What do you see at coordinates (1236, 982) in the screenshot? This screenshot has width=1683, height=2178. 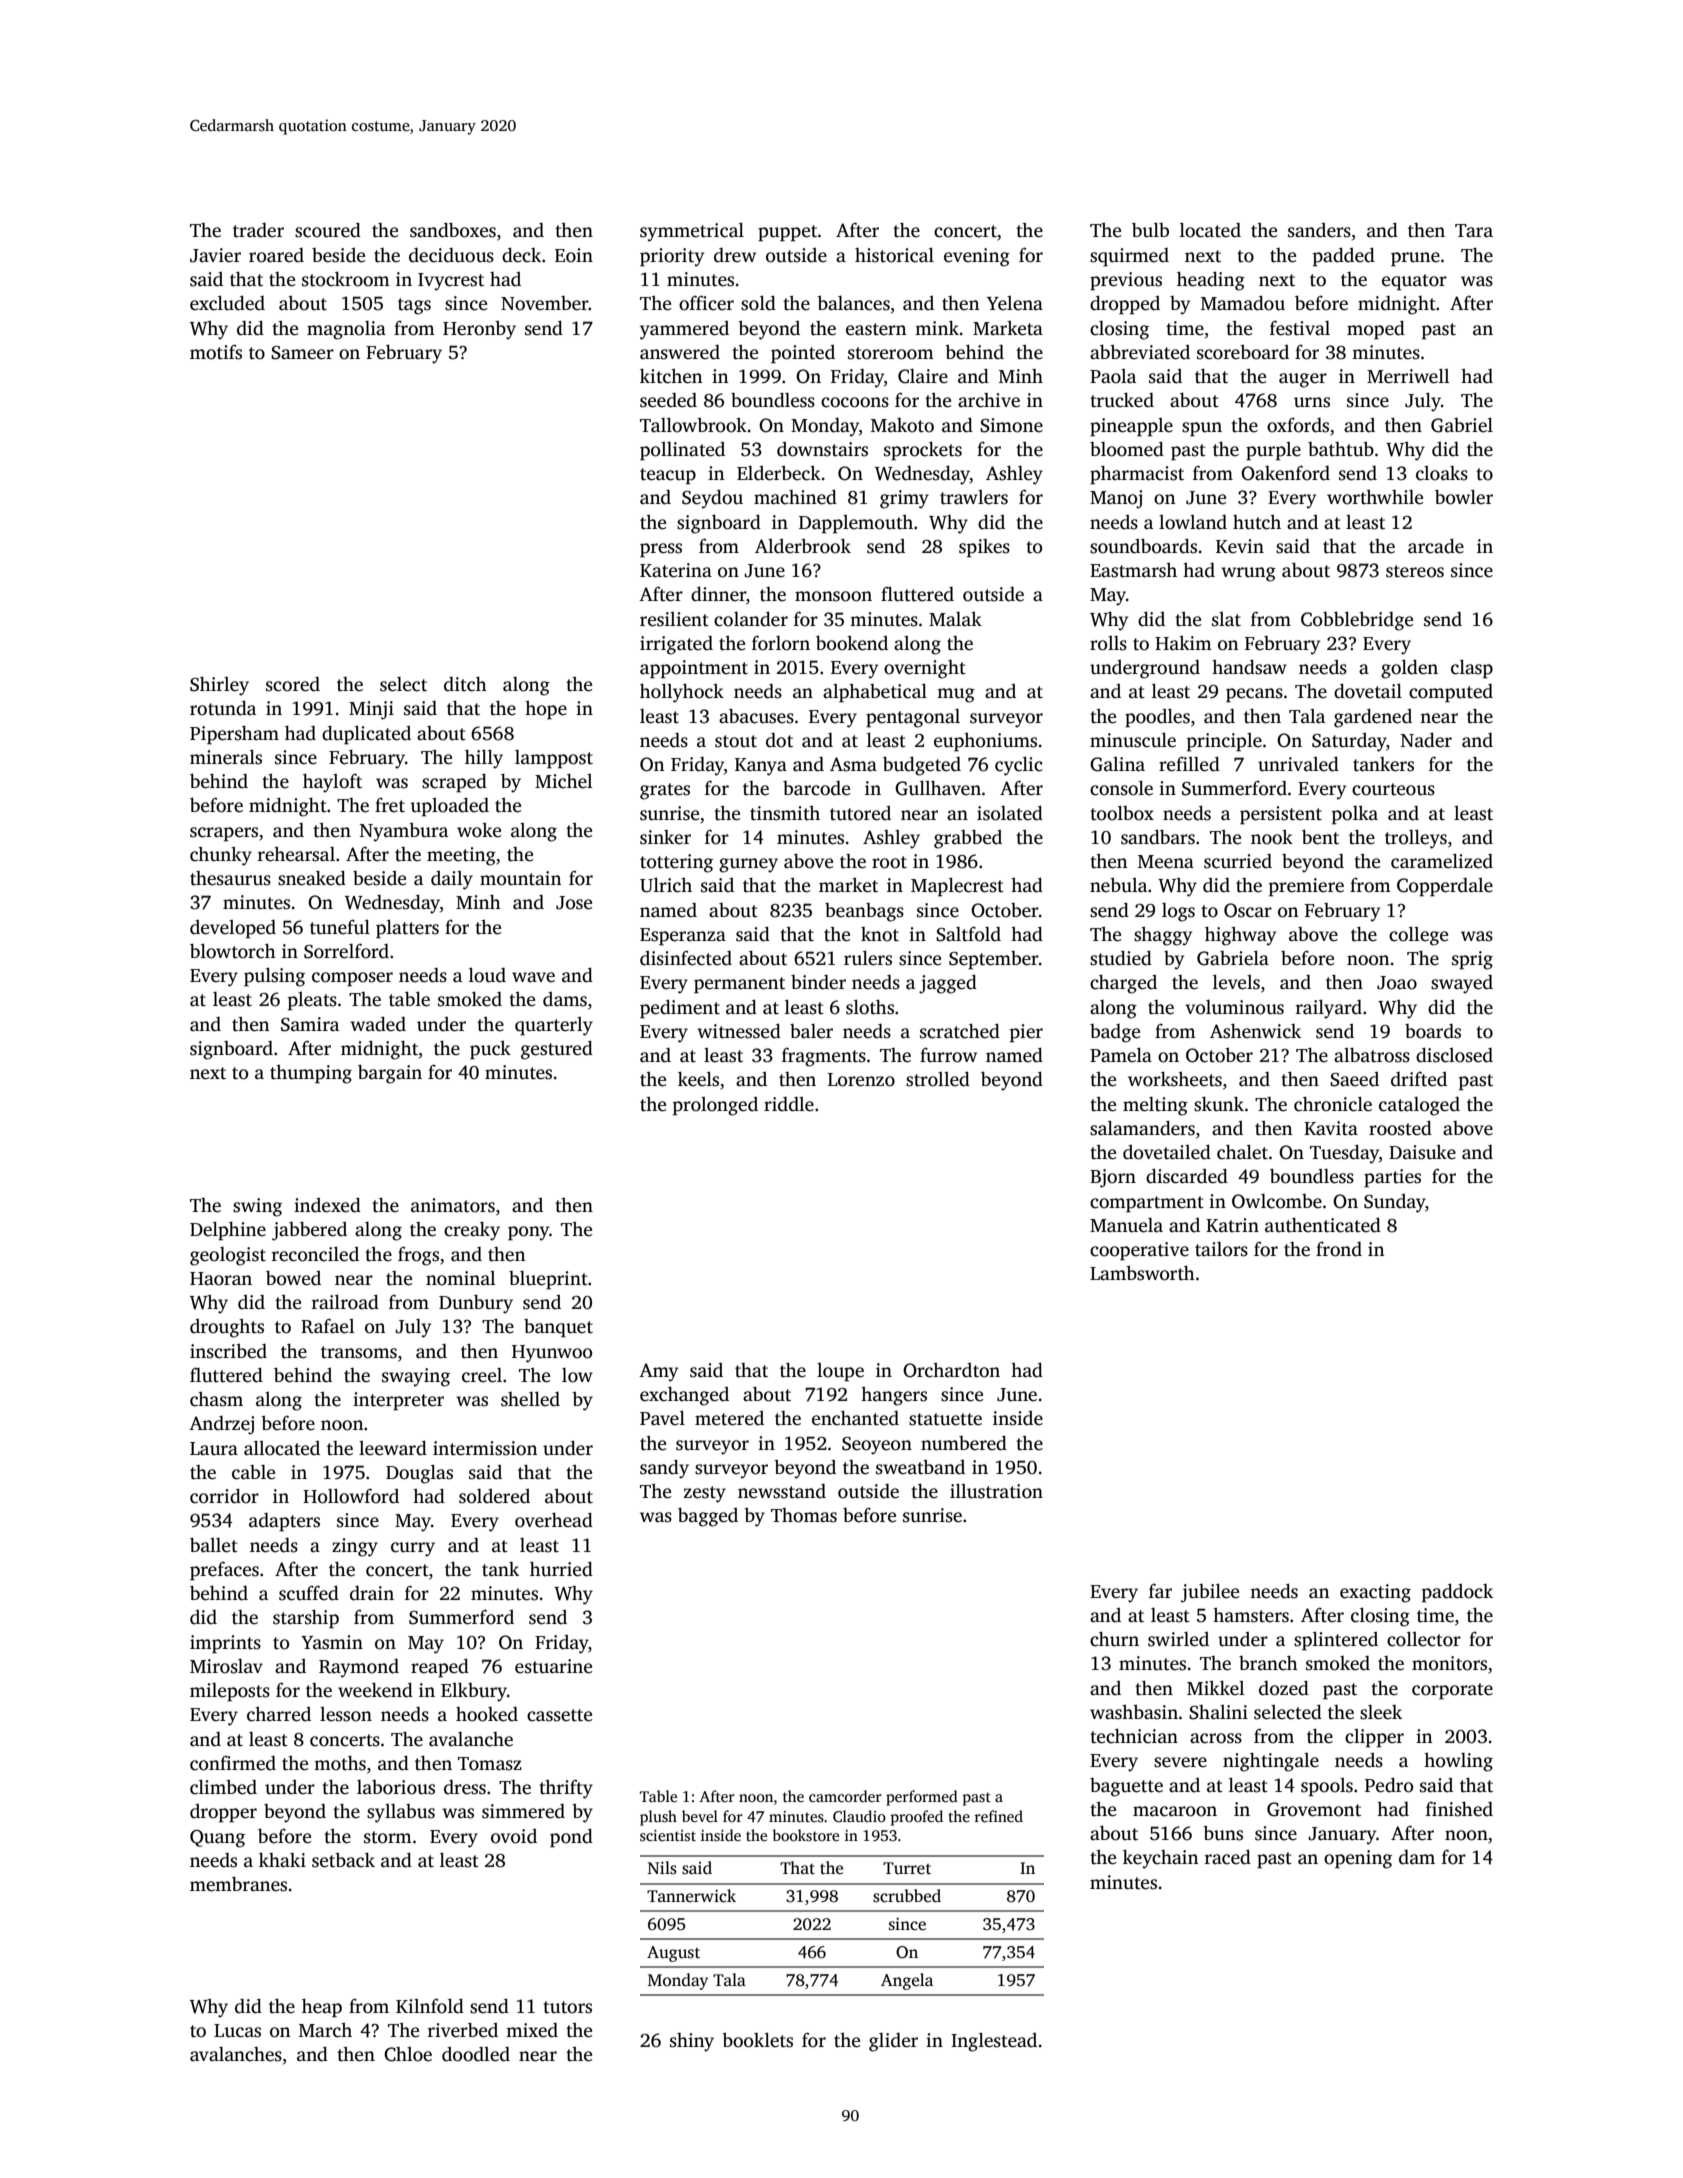 I see `levels` at bounding box center [1236, 982].
